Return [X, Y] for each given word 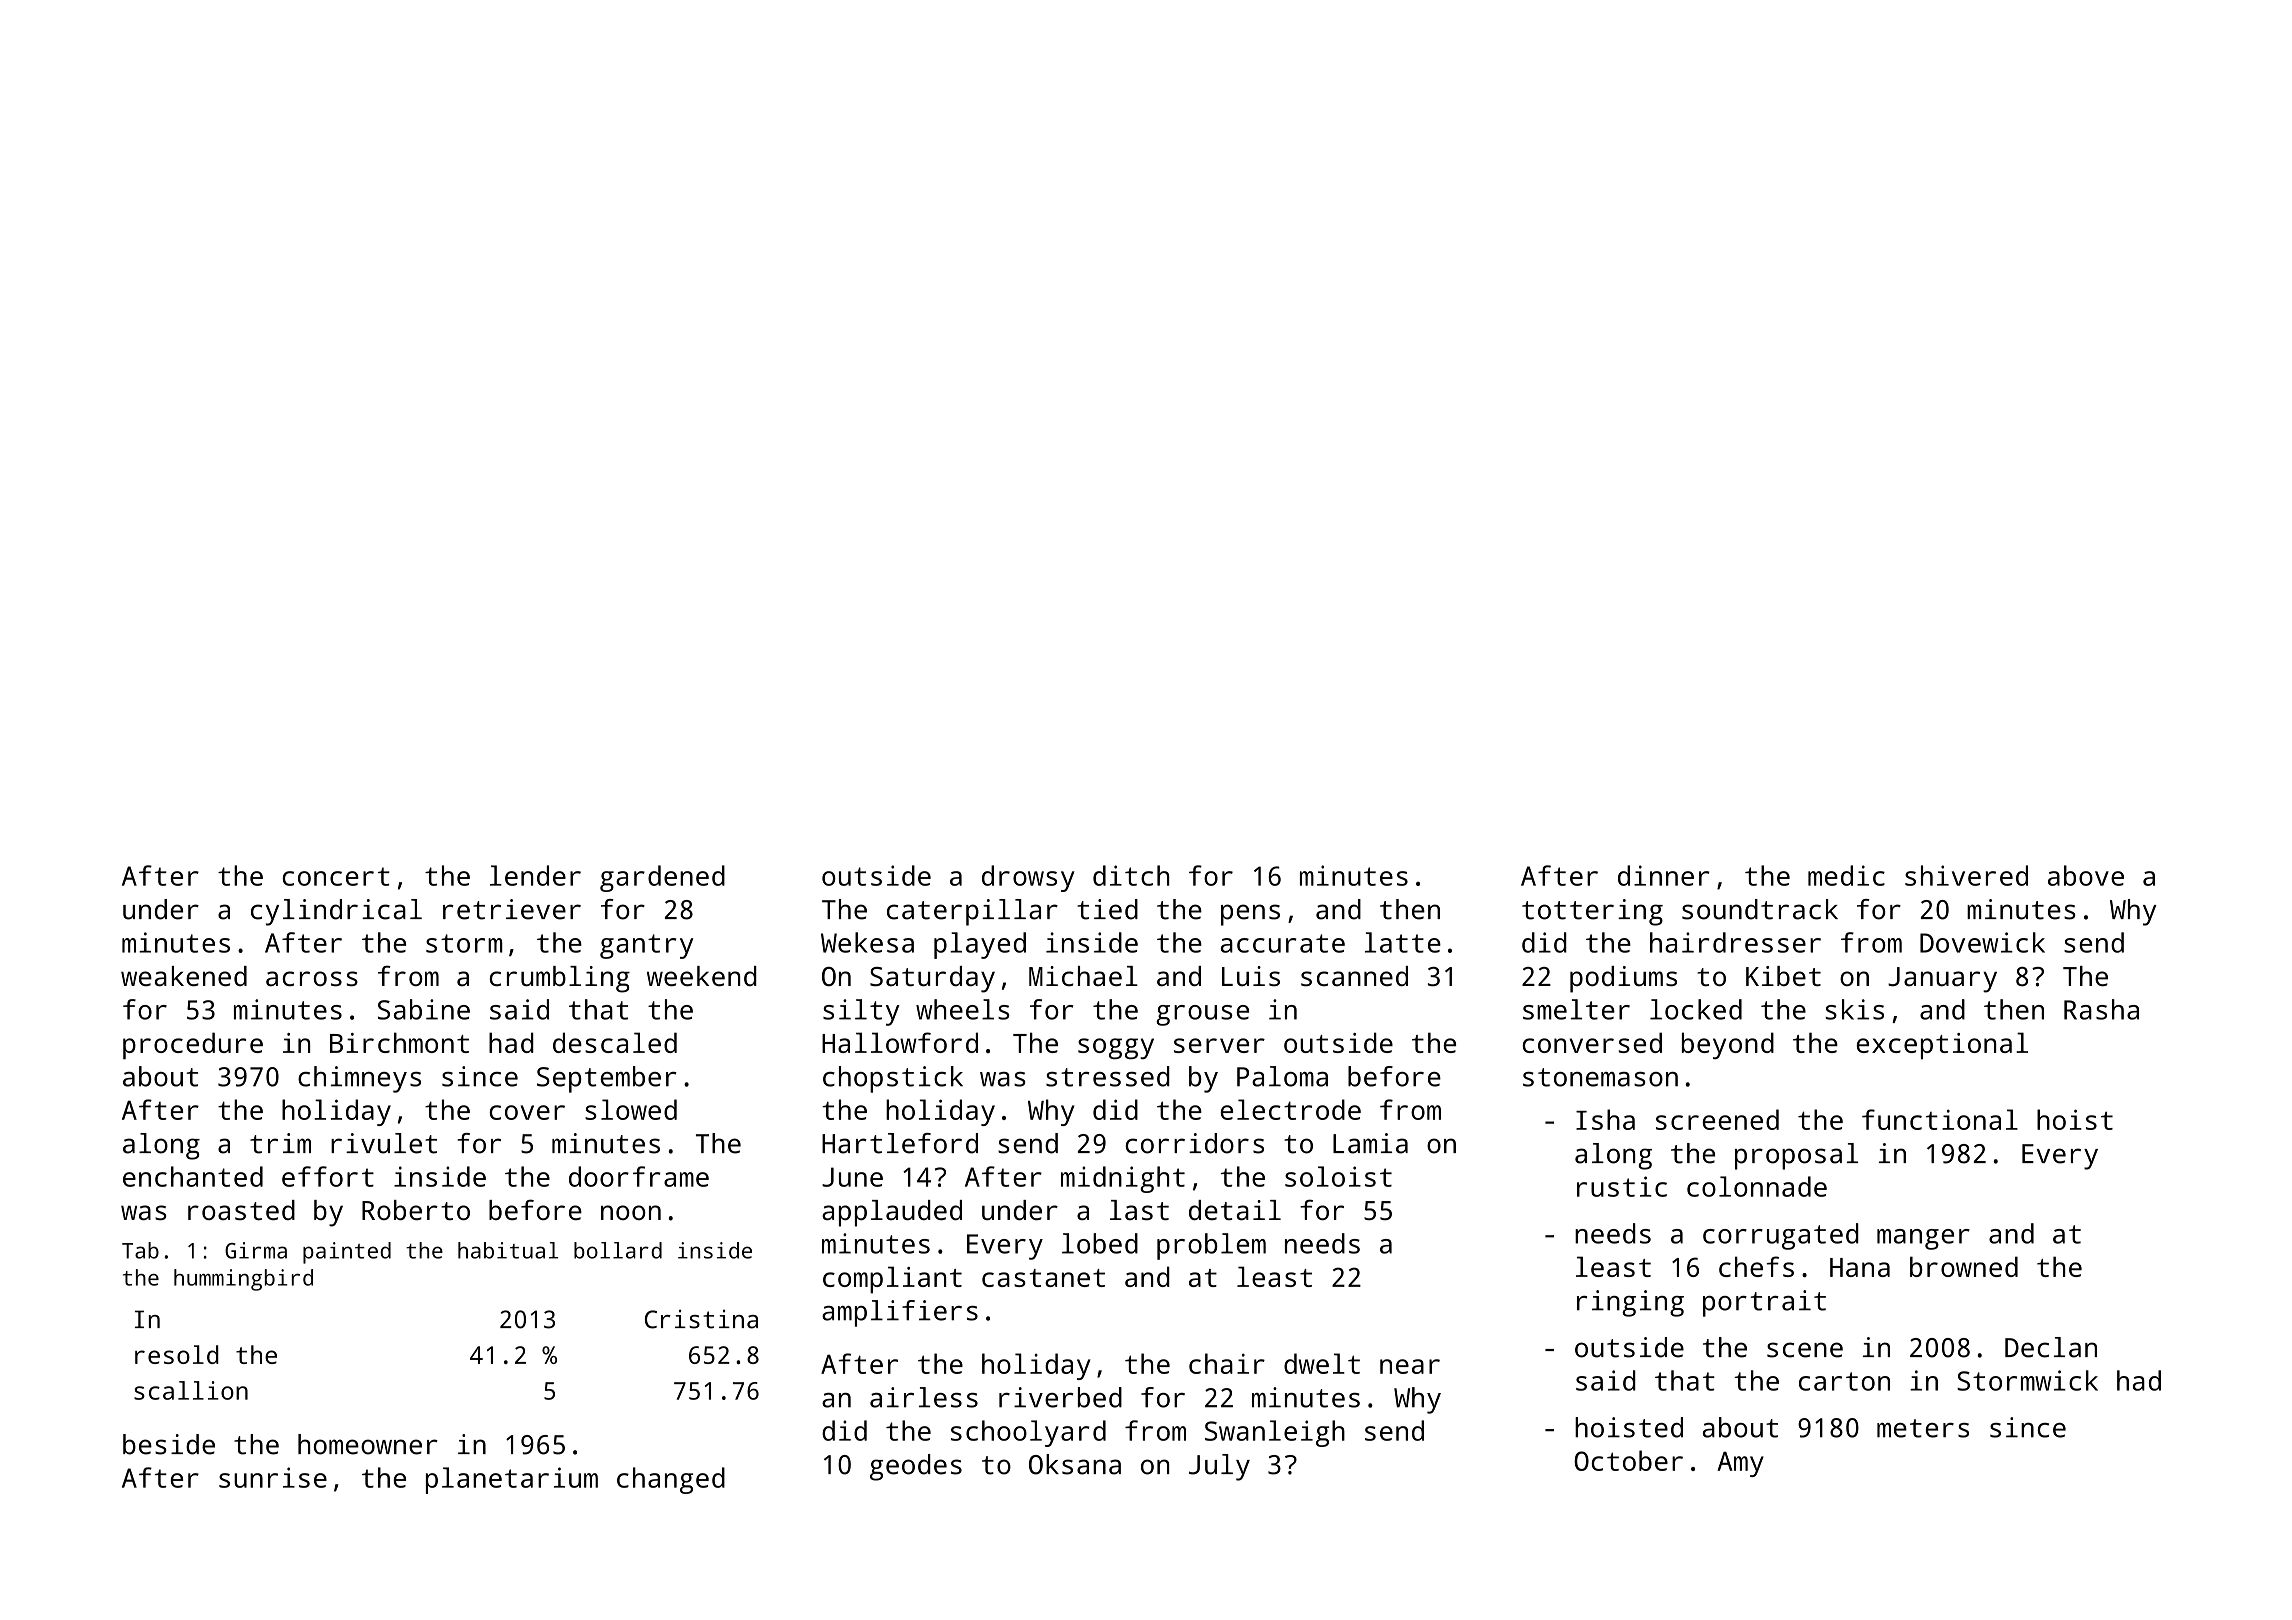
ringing [1630, 1303]
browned [1964, 1266]
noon [631, 1212]
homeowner [368, 1444]
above [2086, 875]
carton [1844, 1381]
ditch [1131, 875]
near [1410, 1366]
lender [535, 875]
